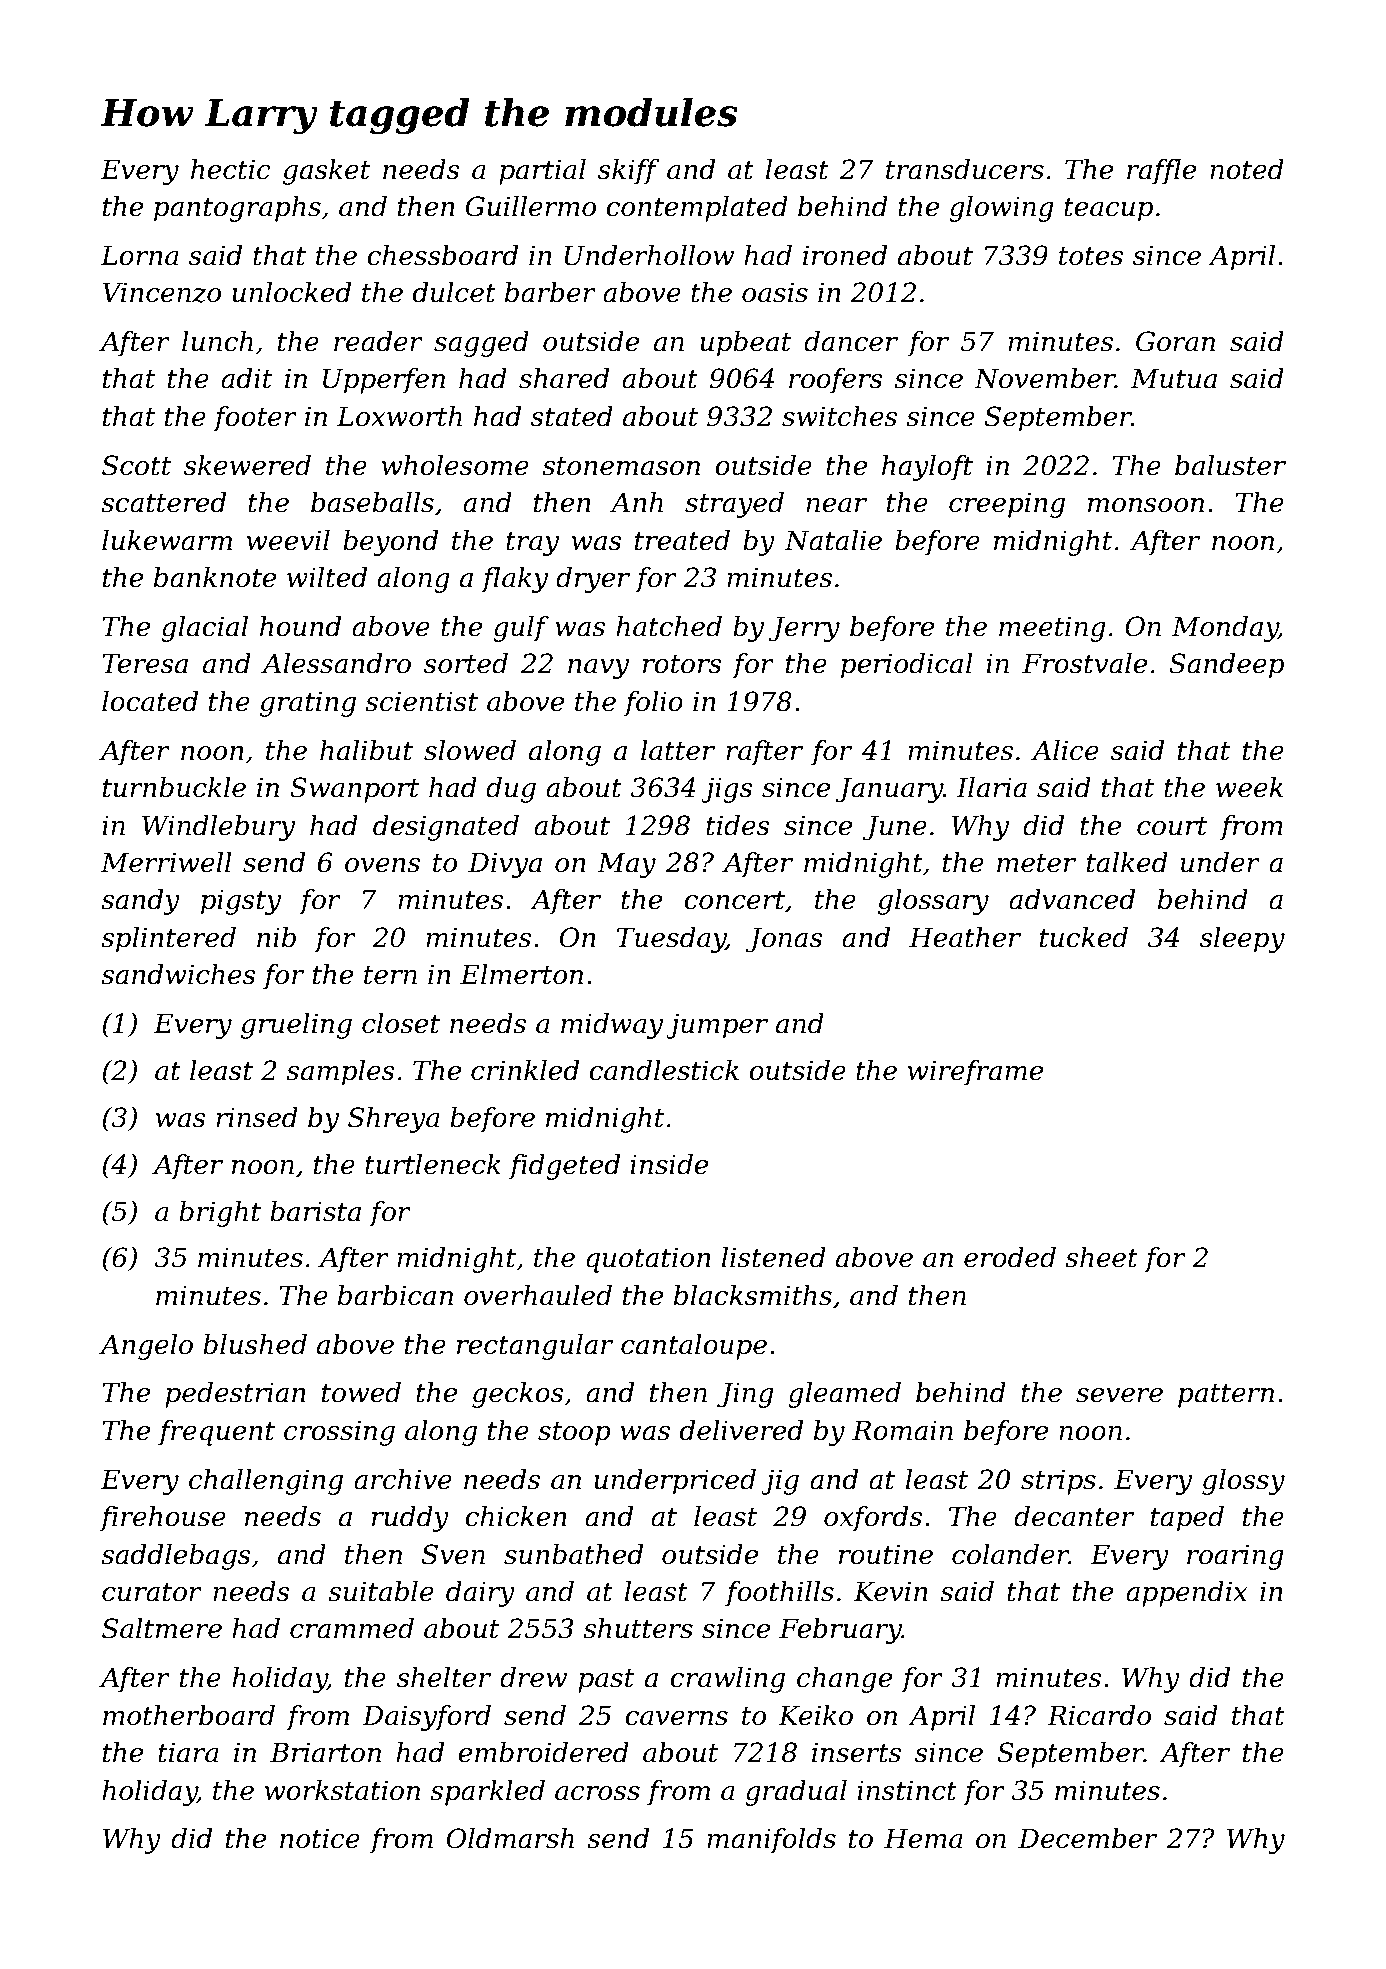 The height and width of the page is (1969, 1386). Describe the element at coordinates (320, 1838) in the page. I see `notice` at that location.
